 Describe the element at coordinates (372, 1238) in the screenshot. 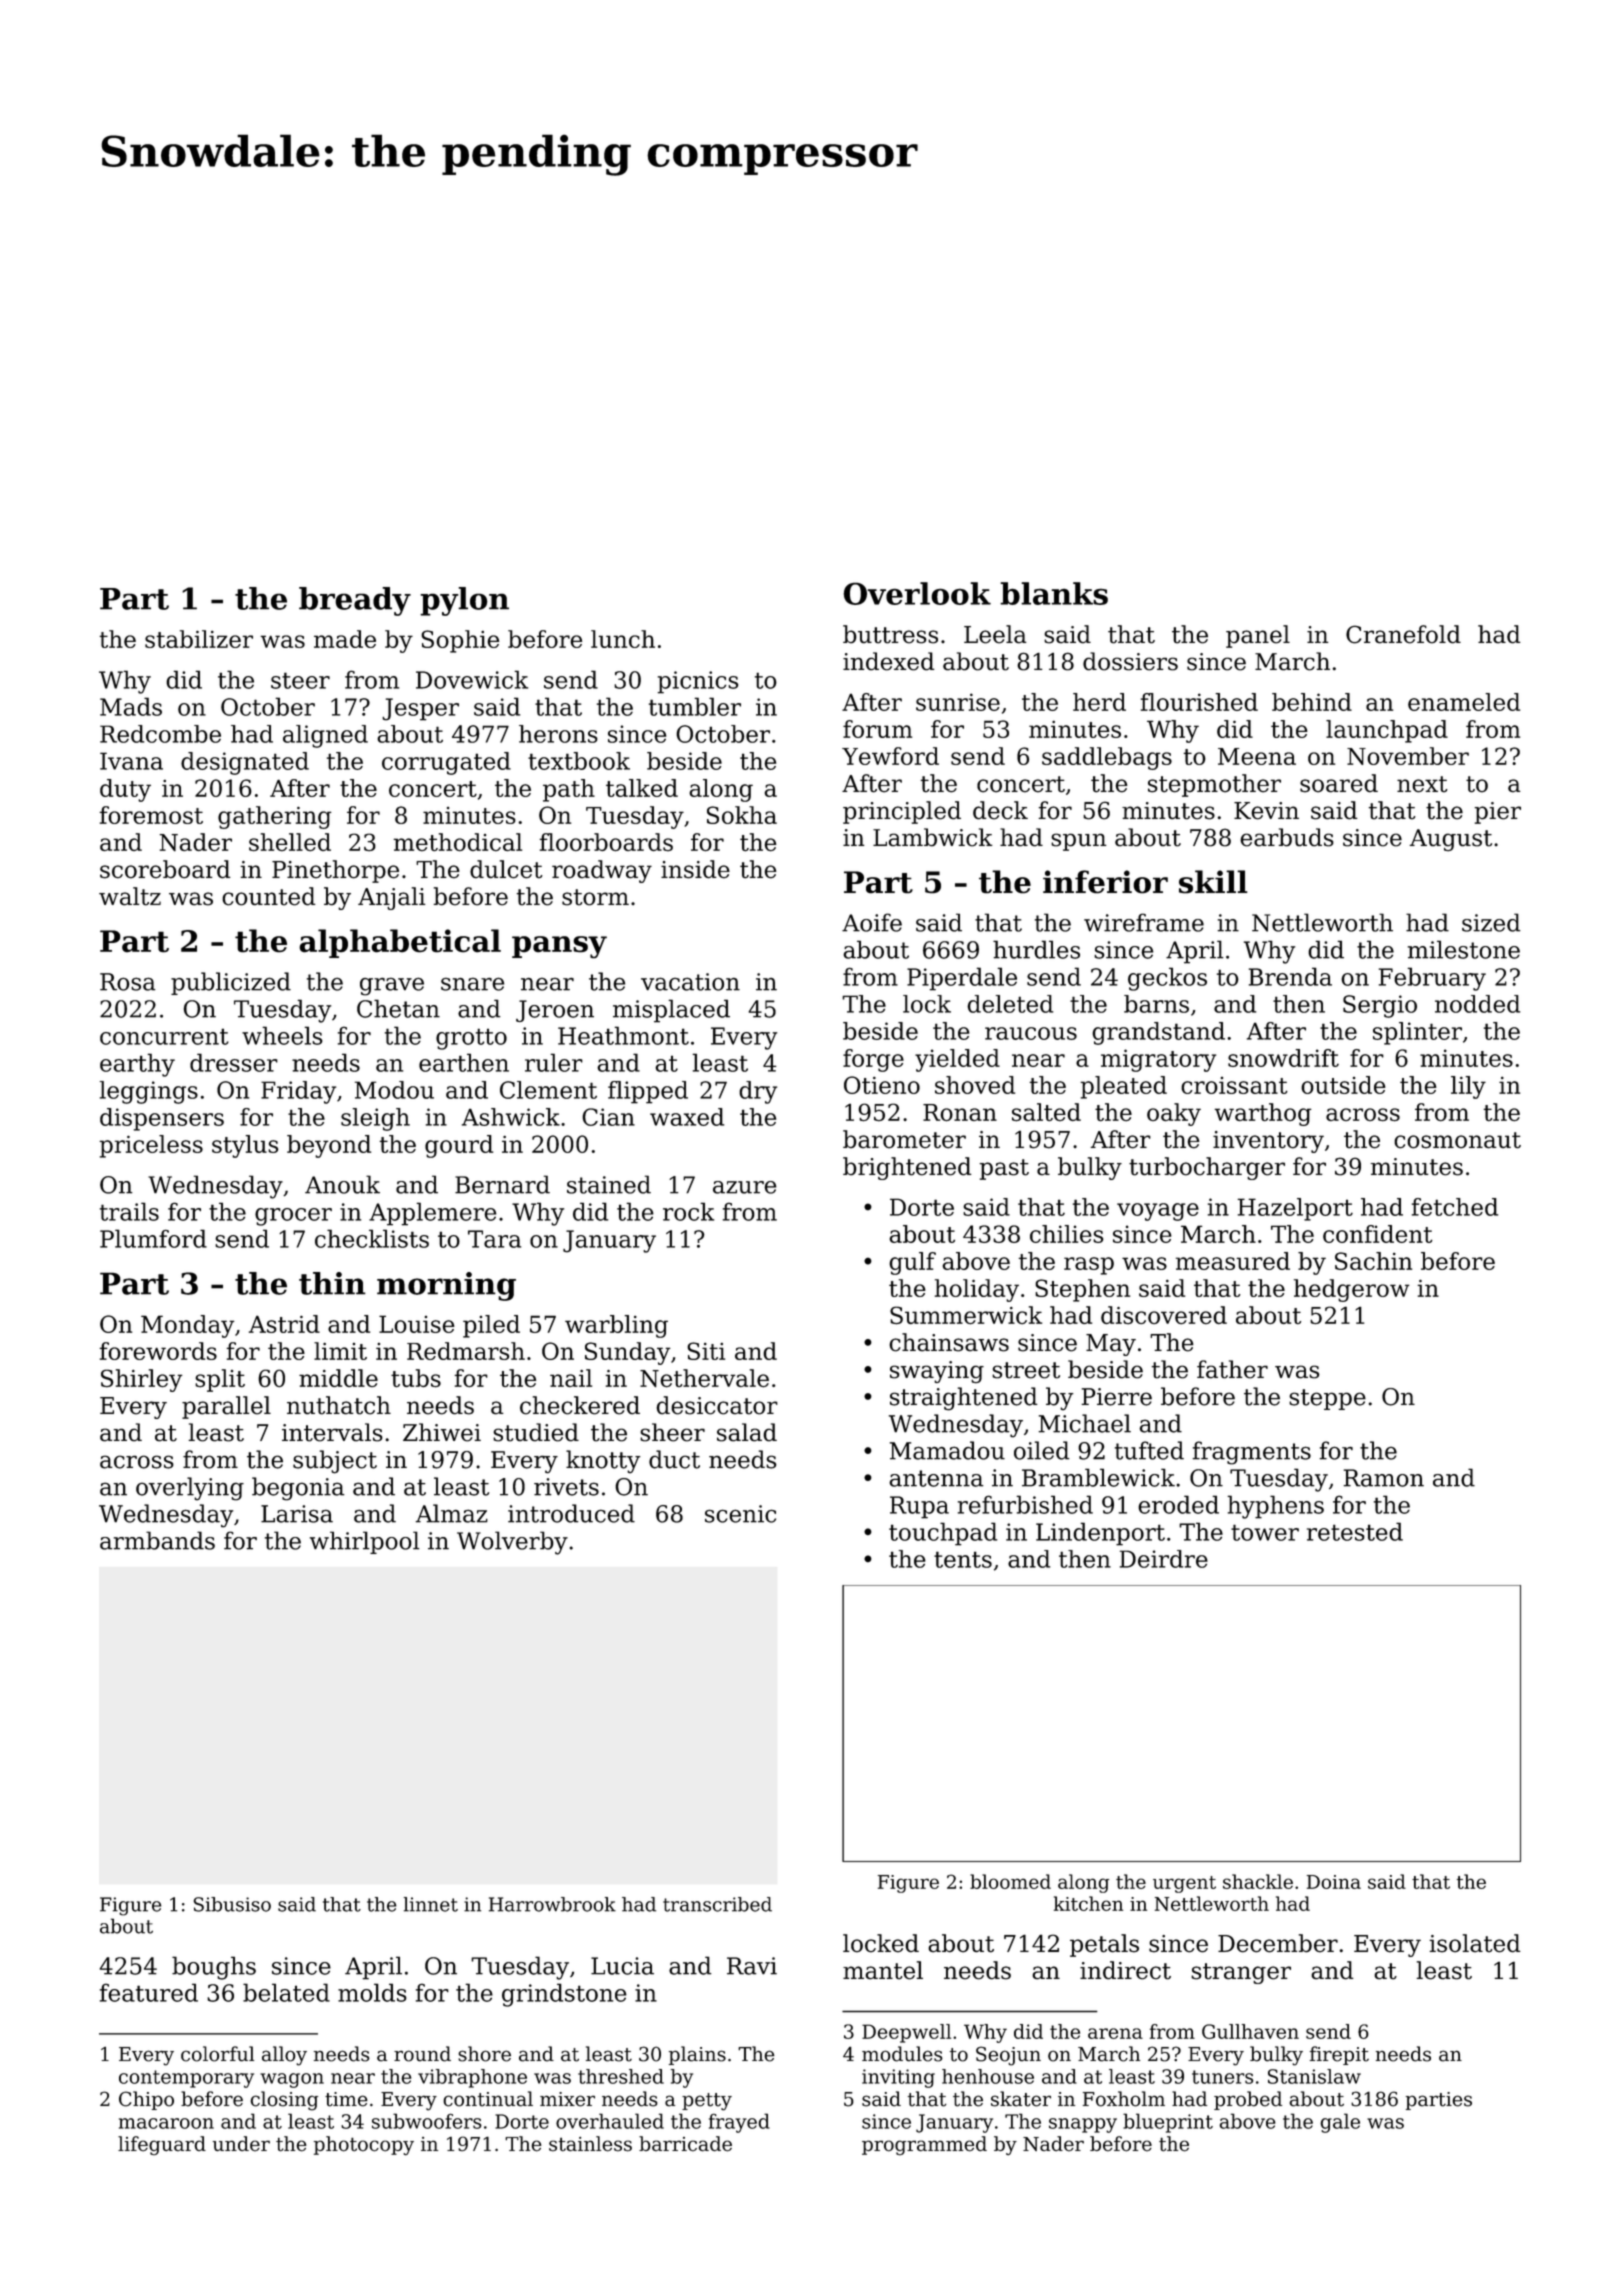

I see `checklists` at that location.
